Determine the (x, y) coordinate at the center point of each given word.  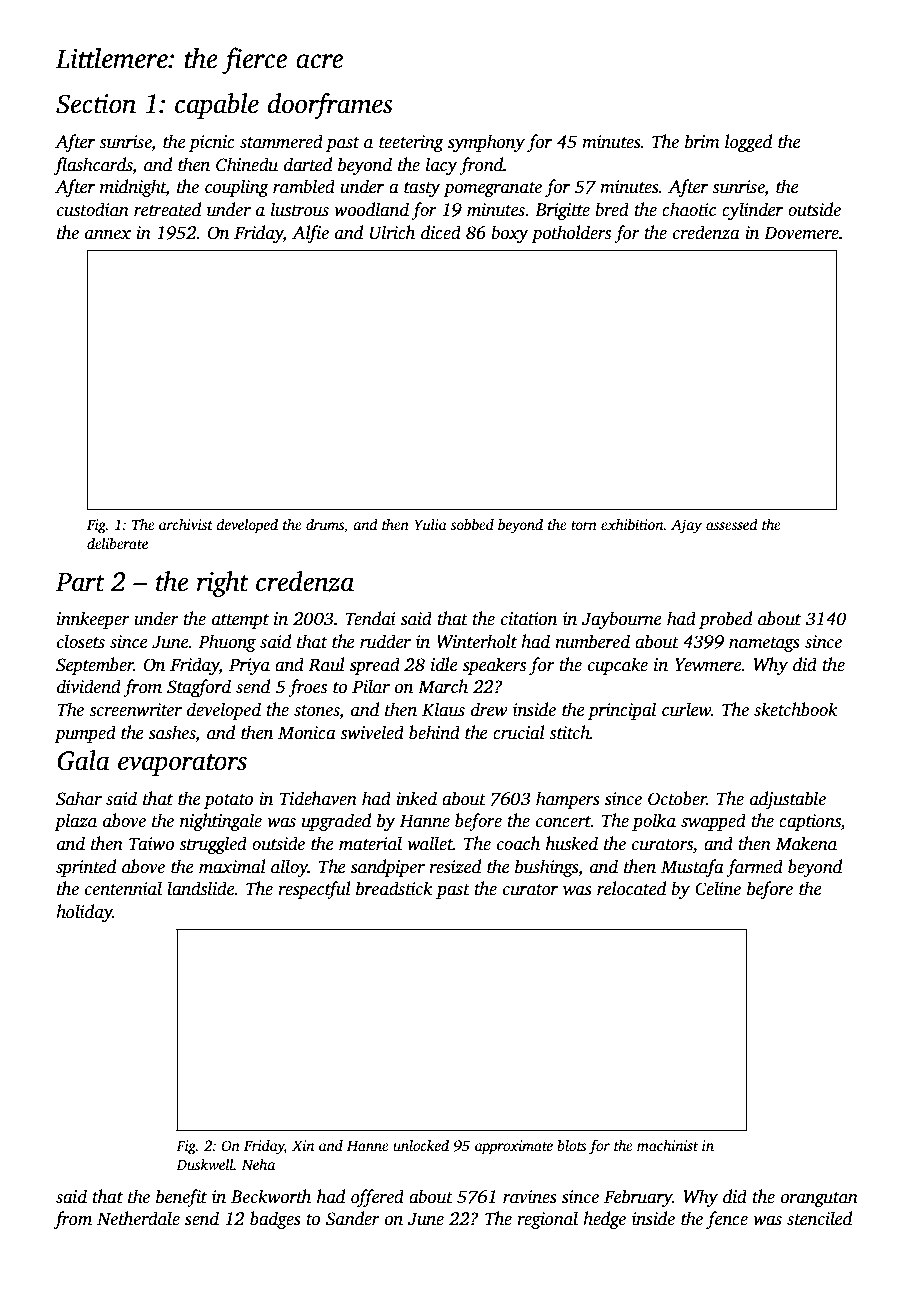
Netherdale (138, 1218)
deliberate (117, 543)
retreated (167, 209)
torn (584, 525)
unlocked (421, 1145)
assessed (732, 524)
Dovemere (801, 233)
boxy (509, 234)
